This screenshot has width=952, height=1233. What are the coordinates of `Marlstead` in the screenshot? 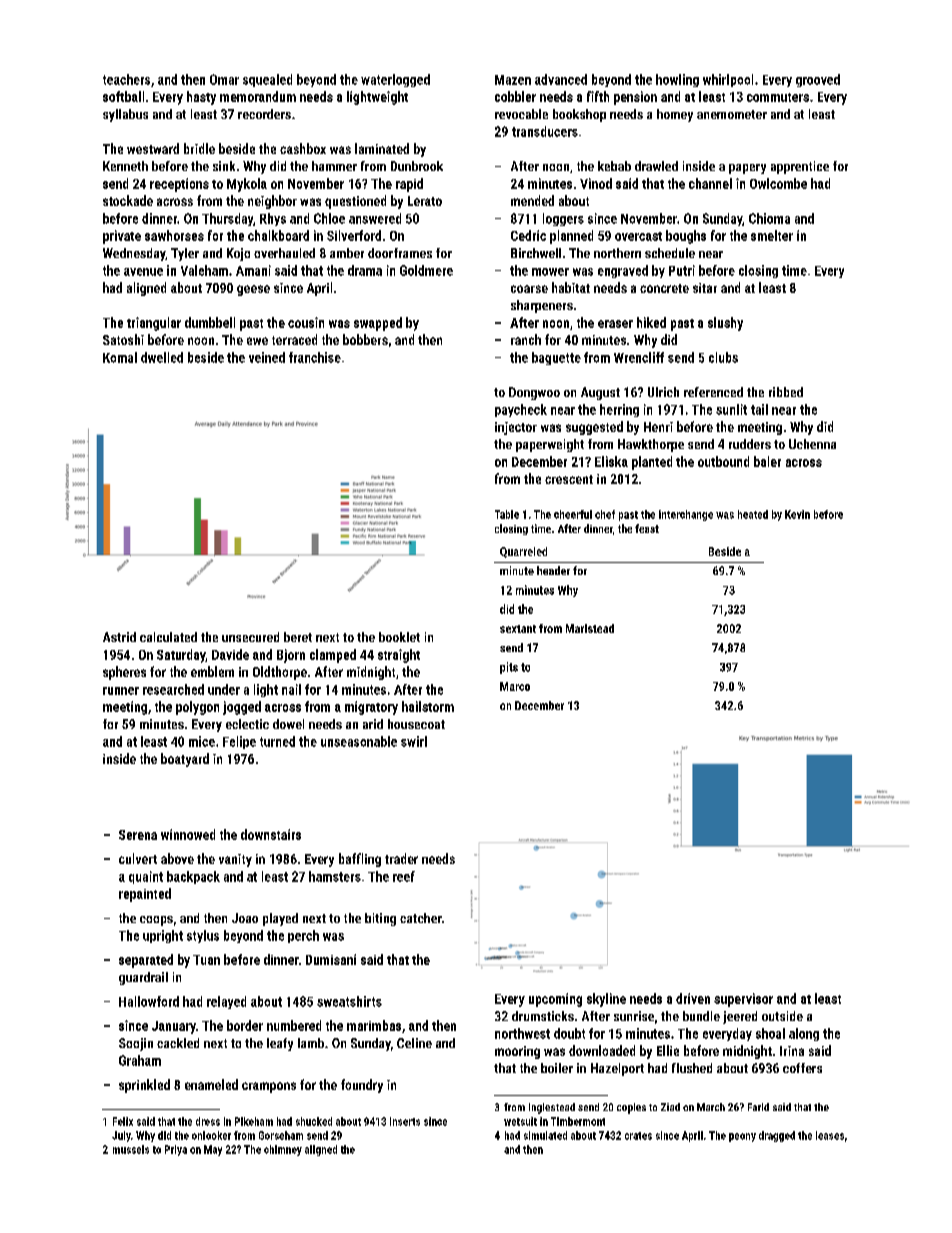 It's located at (590, 628).
